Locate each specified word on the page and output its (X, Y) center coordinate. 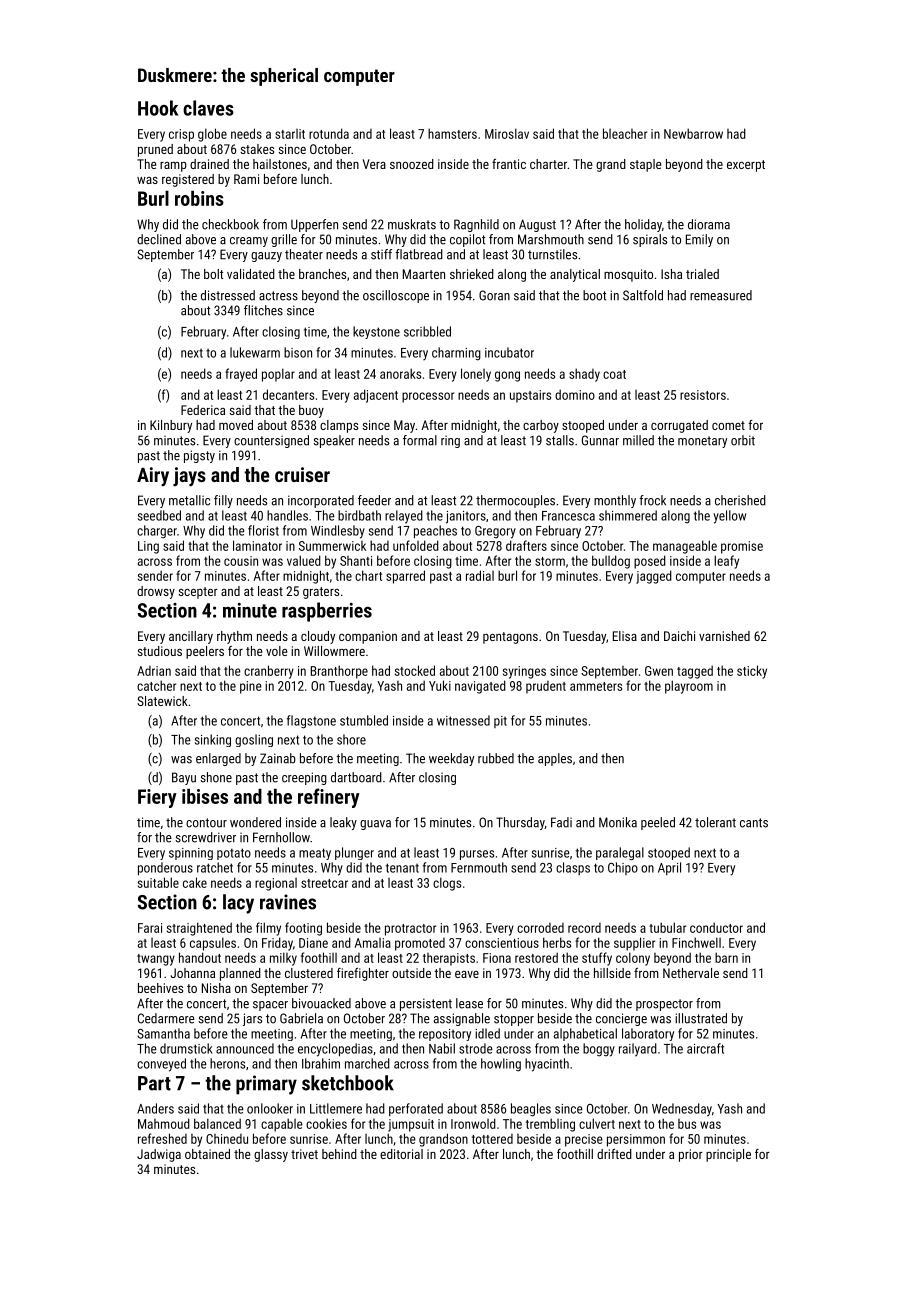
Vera (374, 164)
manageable (685, 547)
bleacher (625, 133)
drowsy (156, 592)
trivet (304, 1154)
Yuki (440, 685)
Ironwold (473, 1123)
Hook (158, 108)
